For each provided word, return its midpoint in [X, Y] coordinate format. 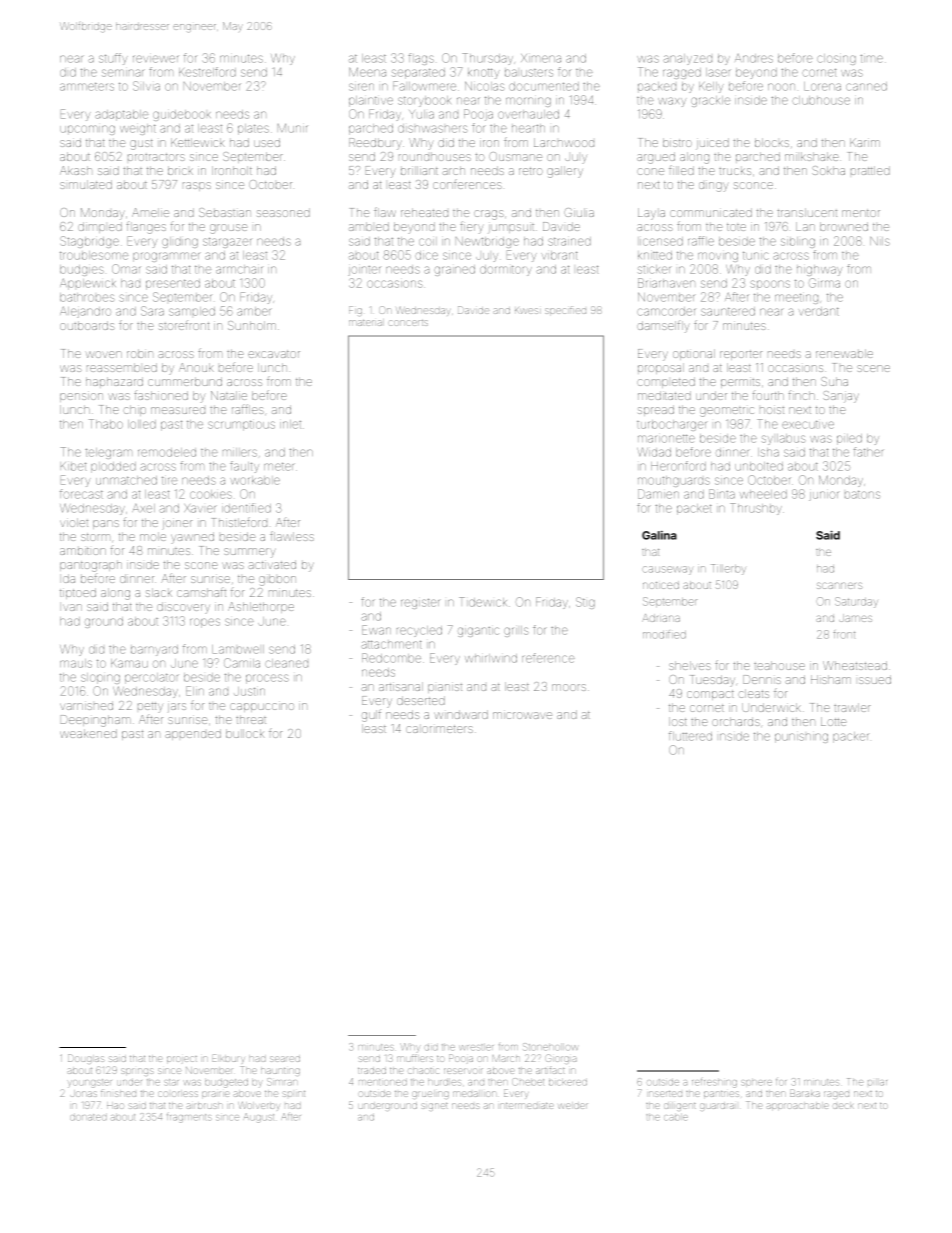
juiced [712, 144]
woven [104, 354]
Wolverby [258, 1106]
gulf [371, 715]
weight [138, 129]
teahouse [779, 665]
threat [251, 719]
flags [421, 59]
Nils [880, 241]
